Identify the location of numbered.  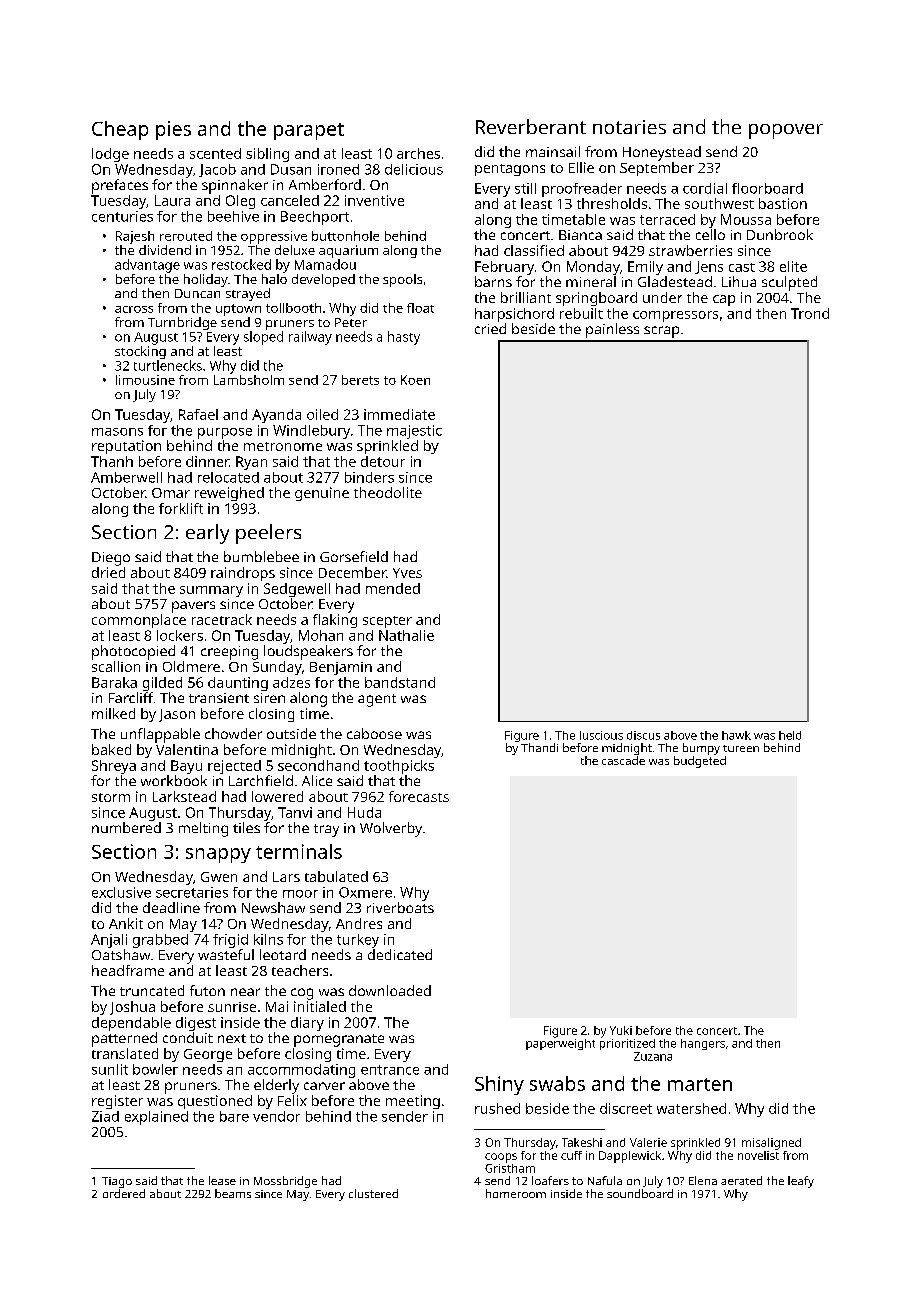
(126, 827).
